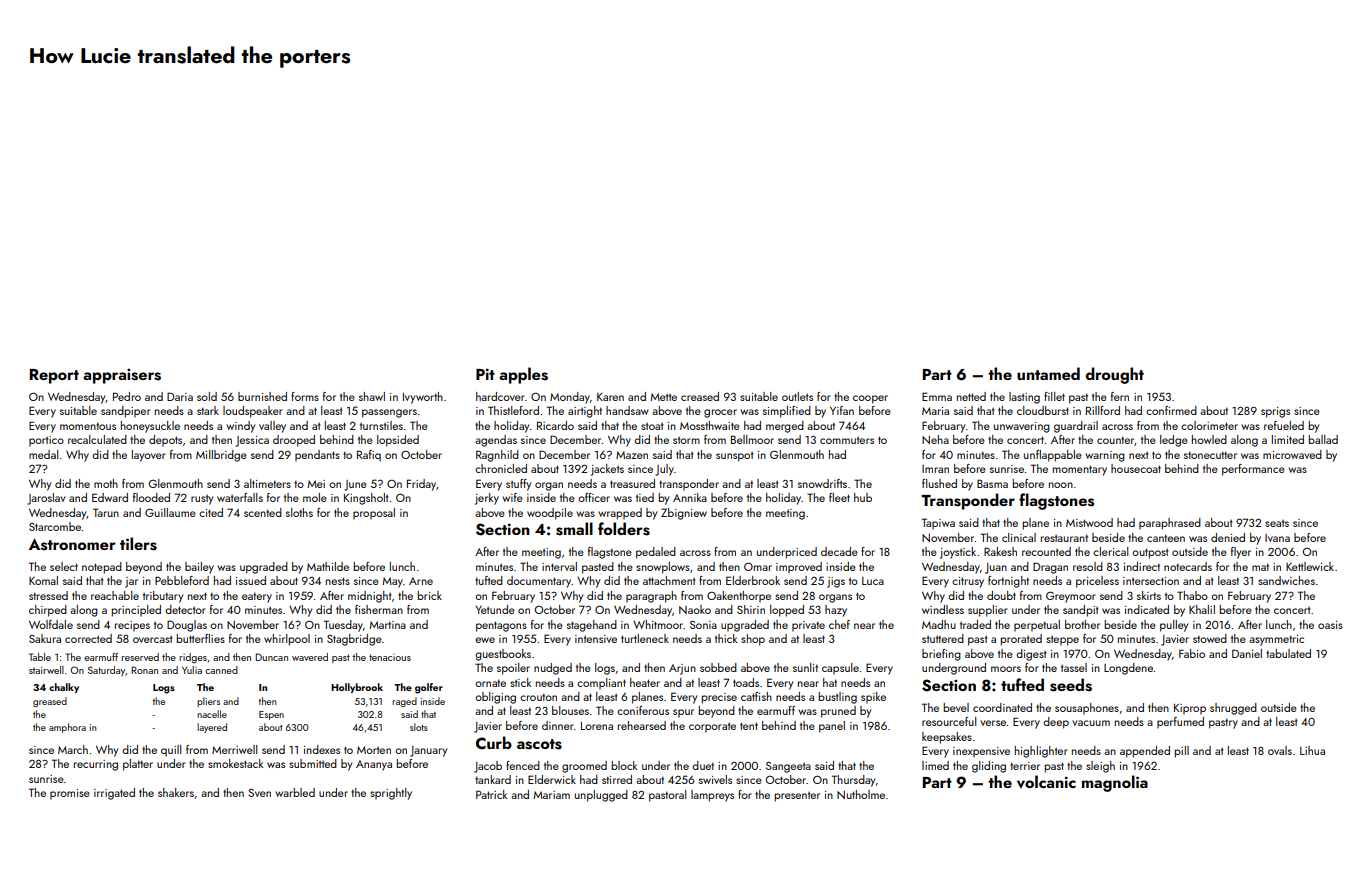 This screenshot has height=887, width=1372. I want to click on outlets, so click(797, 396).
